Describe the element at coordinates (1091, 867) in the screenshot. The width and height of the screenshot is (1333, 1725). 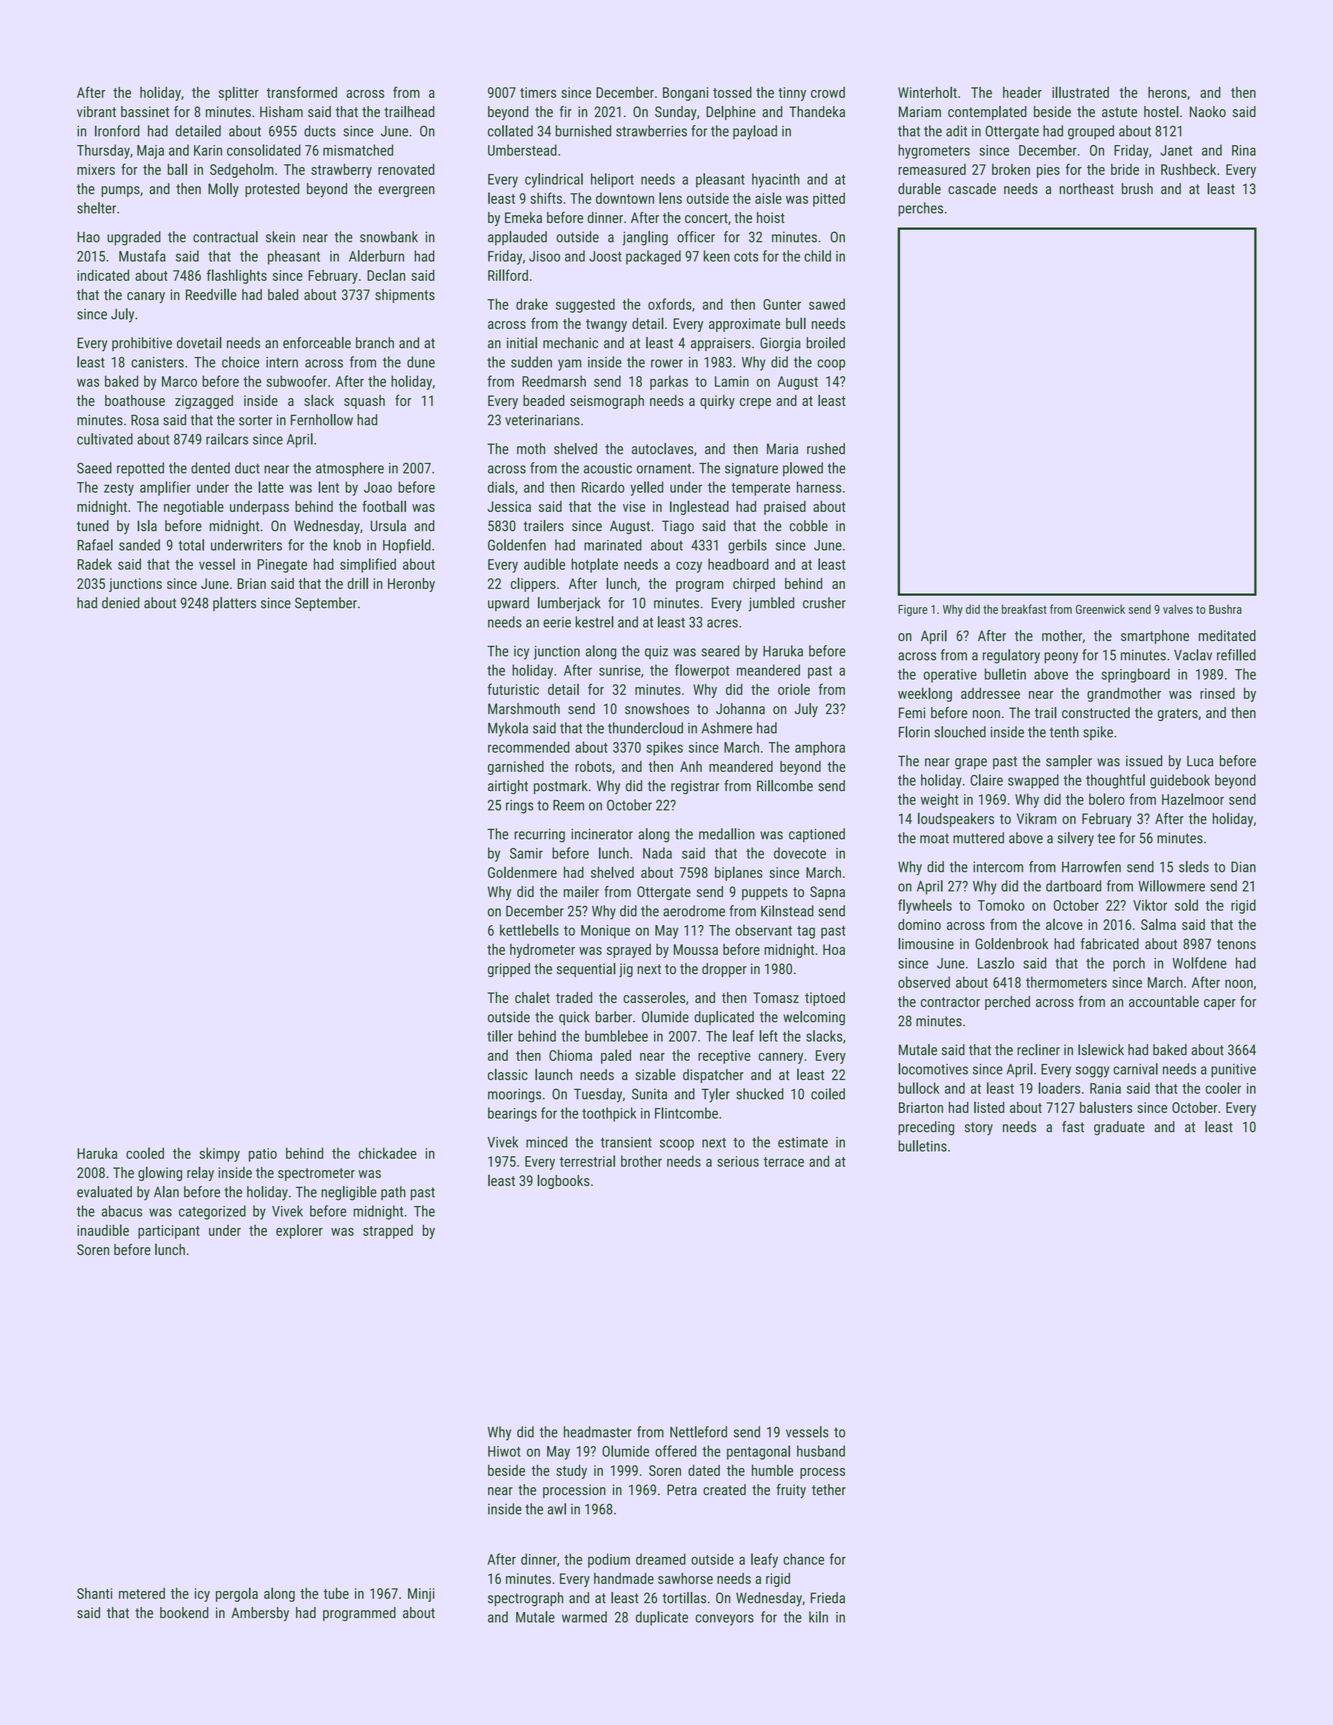
I see `Harrowfen` at that location.
